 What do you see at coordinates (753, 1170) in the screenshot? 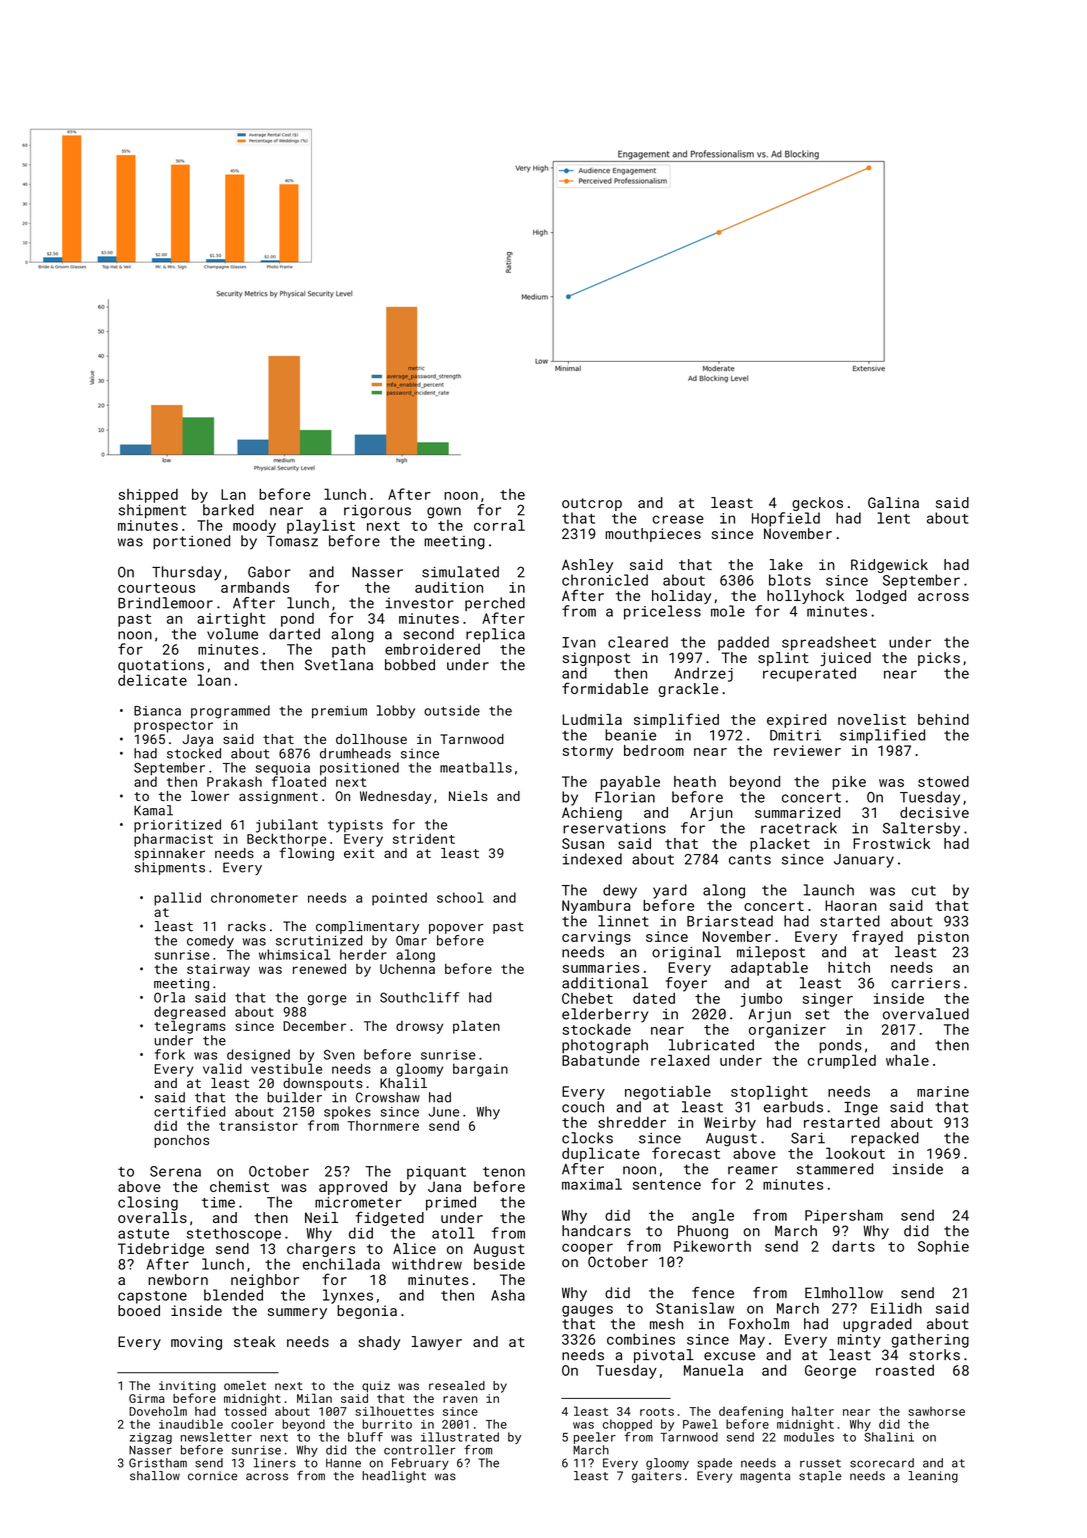
I see `reamer` at bounding box center [753, 1170].
